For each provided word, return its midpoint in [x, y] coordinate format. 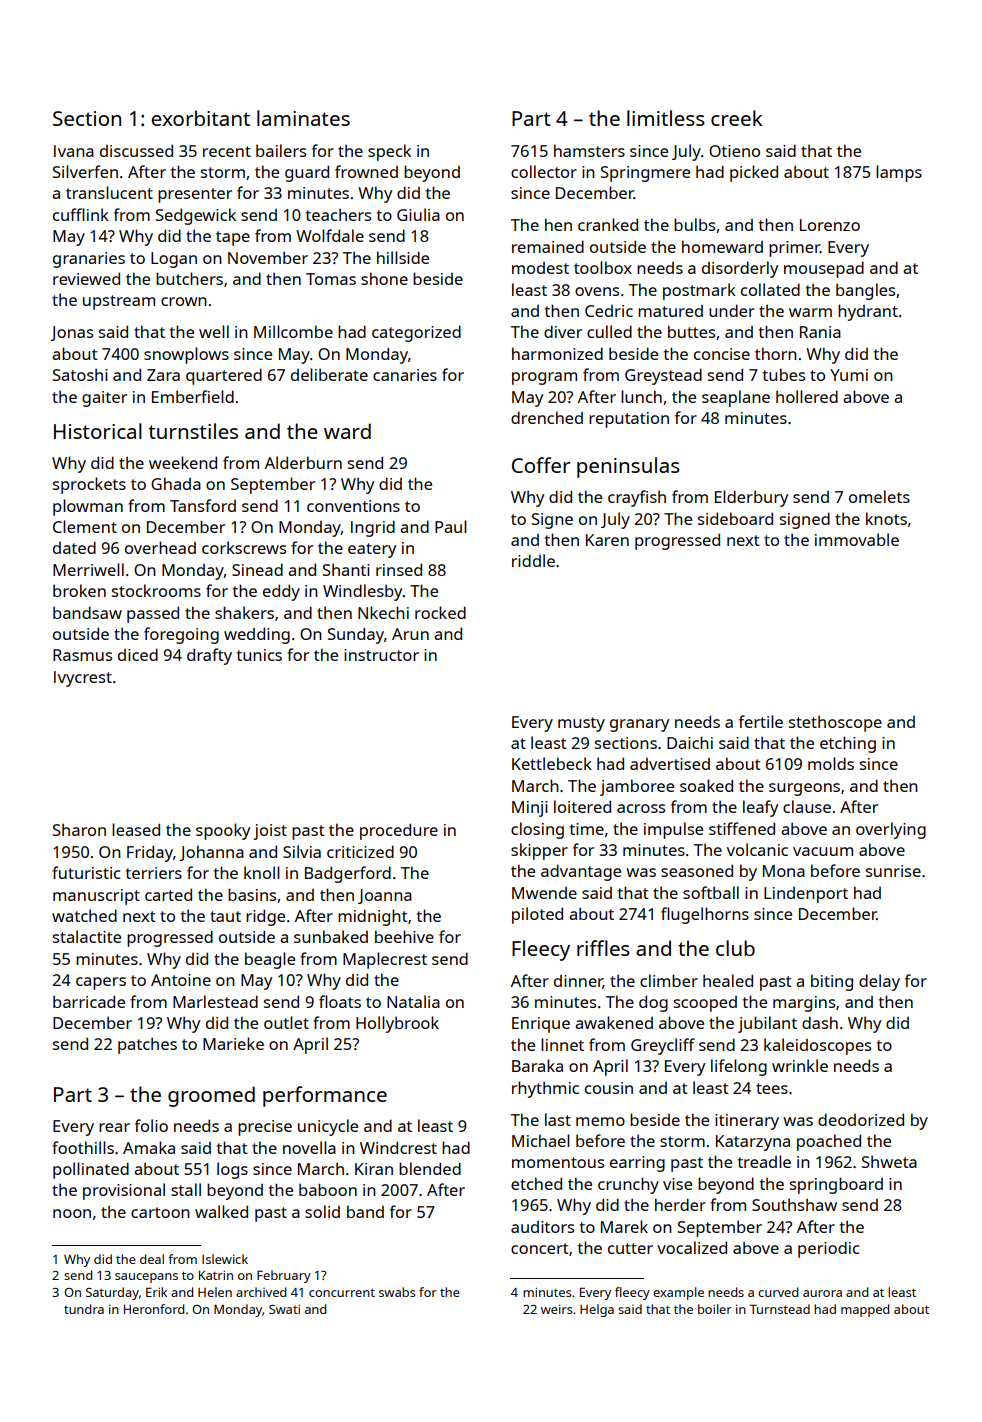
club [735, 948]
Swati [284, 1309]
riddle [533, 560]
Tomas [331, 279]
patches [147, 1045]
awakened [614, 1022]
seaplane [736, 398]
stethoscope [835, 723]
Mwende [544, 893]
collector [544, 171]
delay [879, 982]
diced [138, 654]
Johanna [211, 853]
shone [384, 278]
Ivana [74, 151]
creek [736, 118]
